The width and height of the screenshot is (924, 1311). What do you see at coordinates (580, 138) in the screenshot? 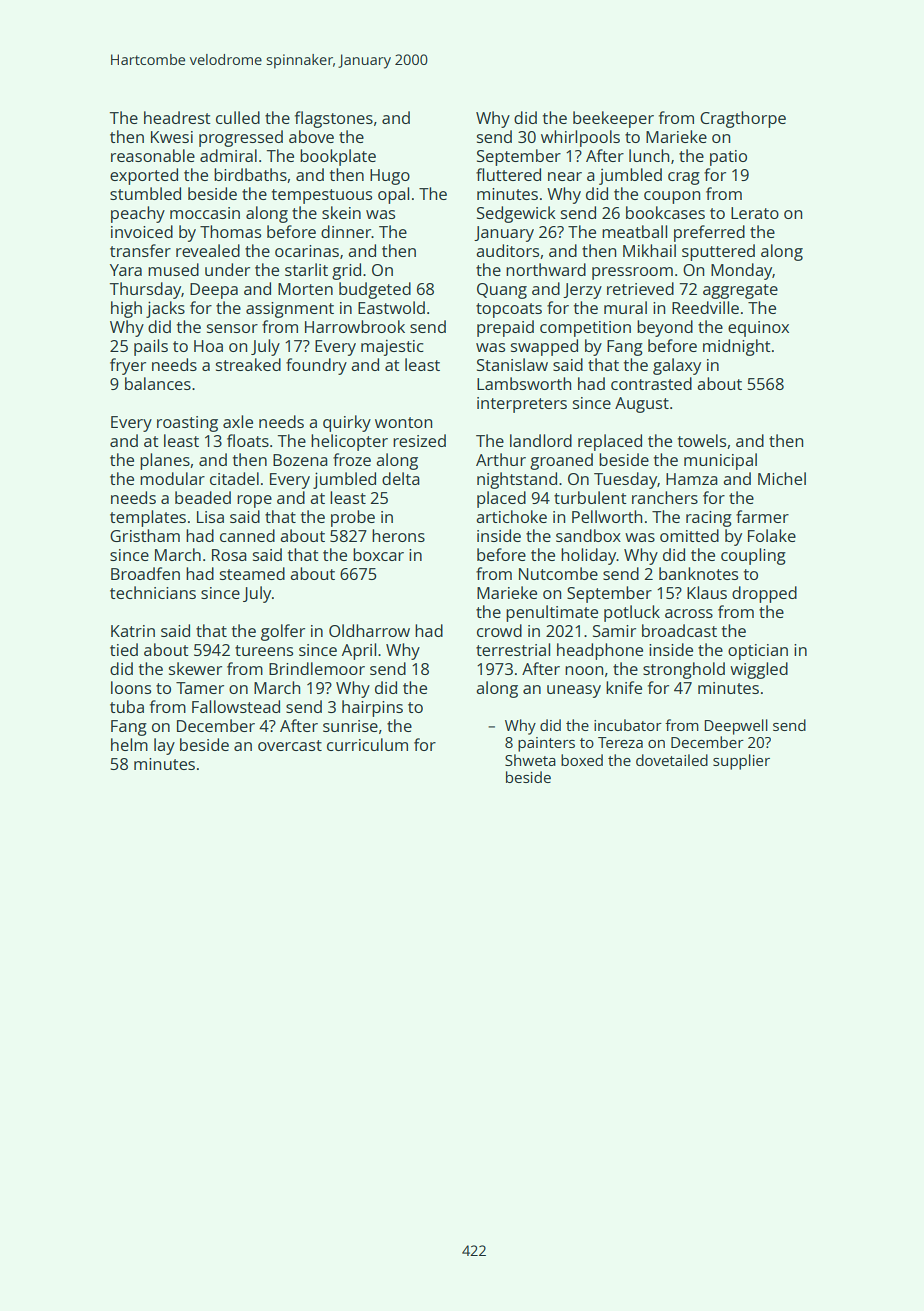
I see `whirlpools` at bounding box center [580, 138].
